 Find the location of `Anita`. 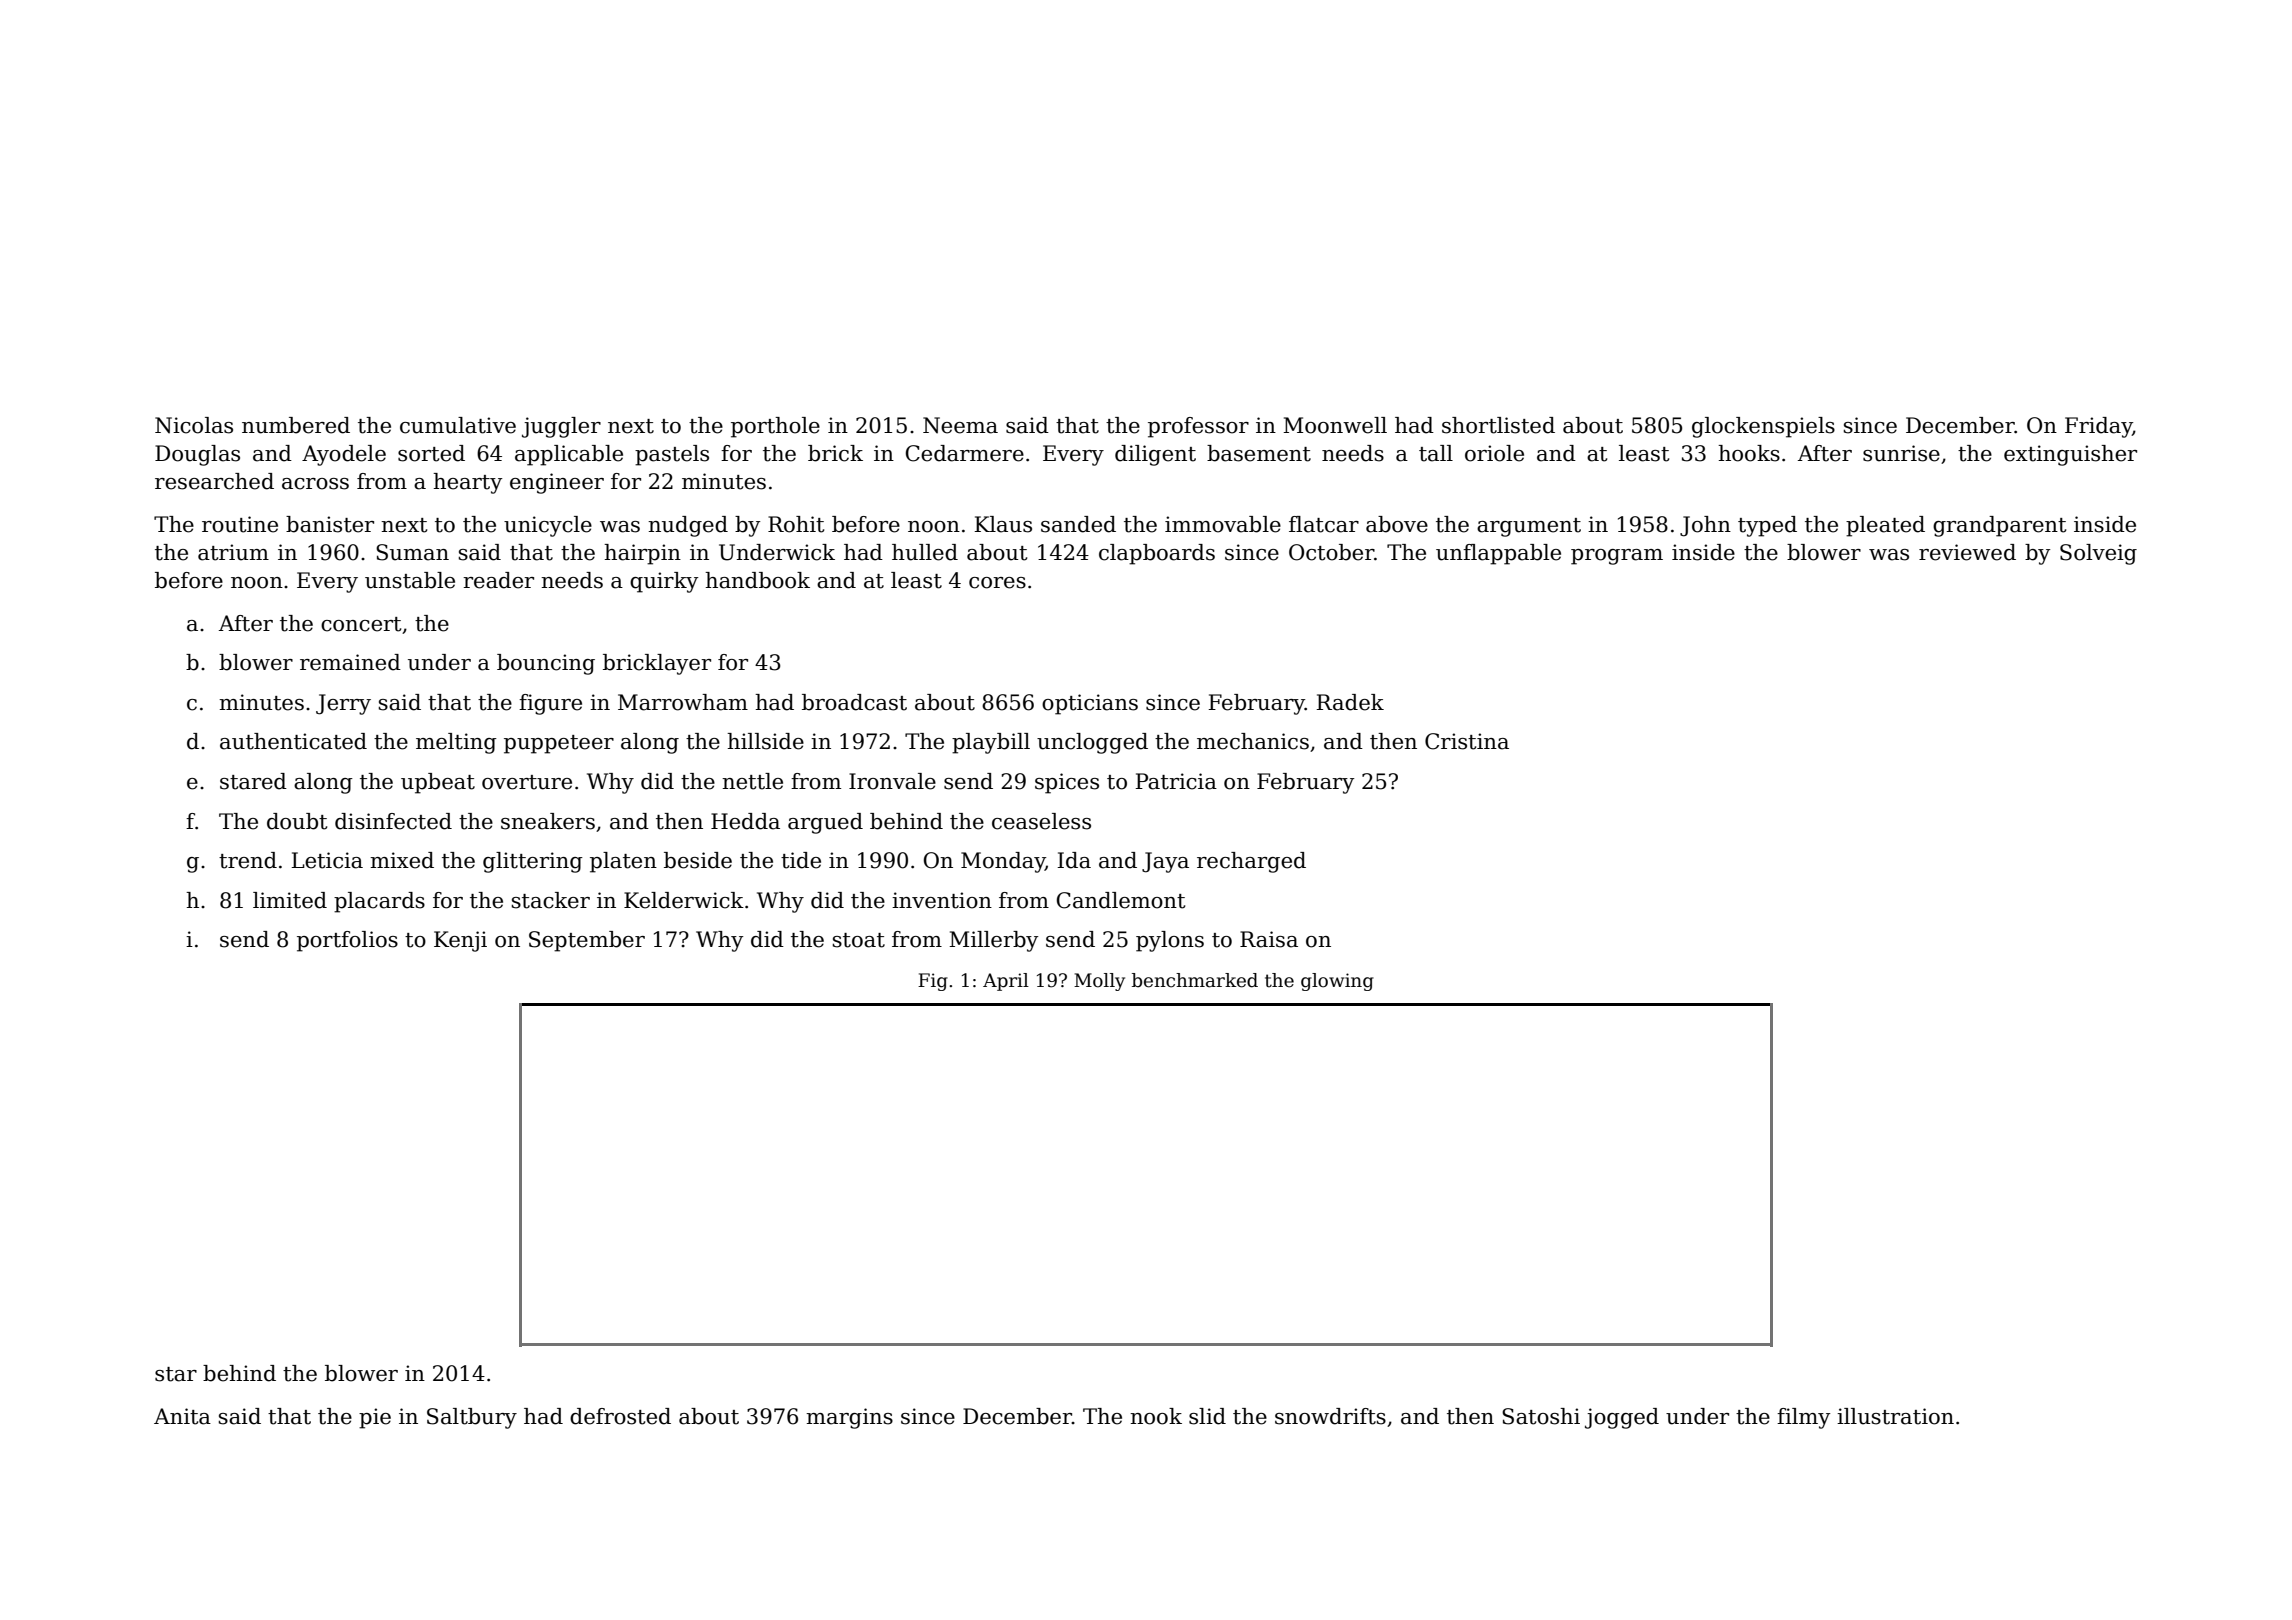

Anita is located at coordinates (182, 1416).
